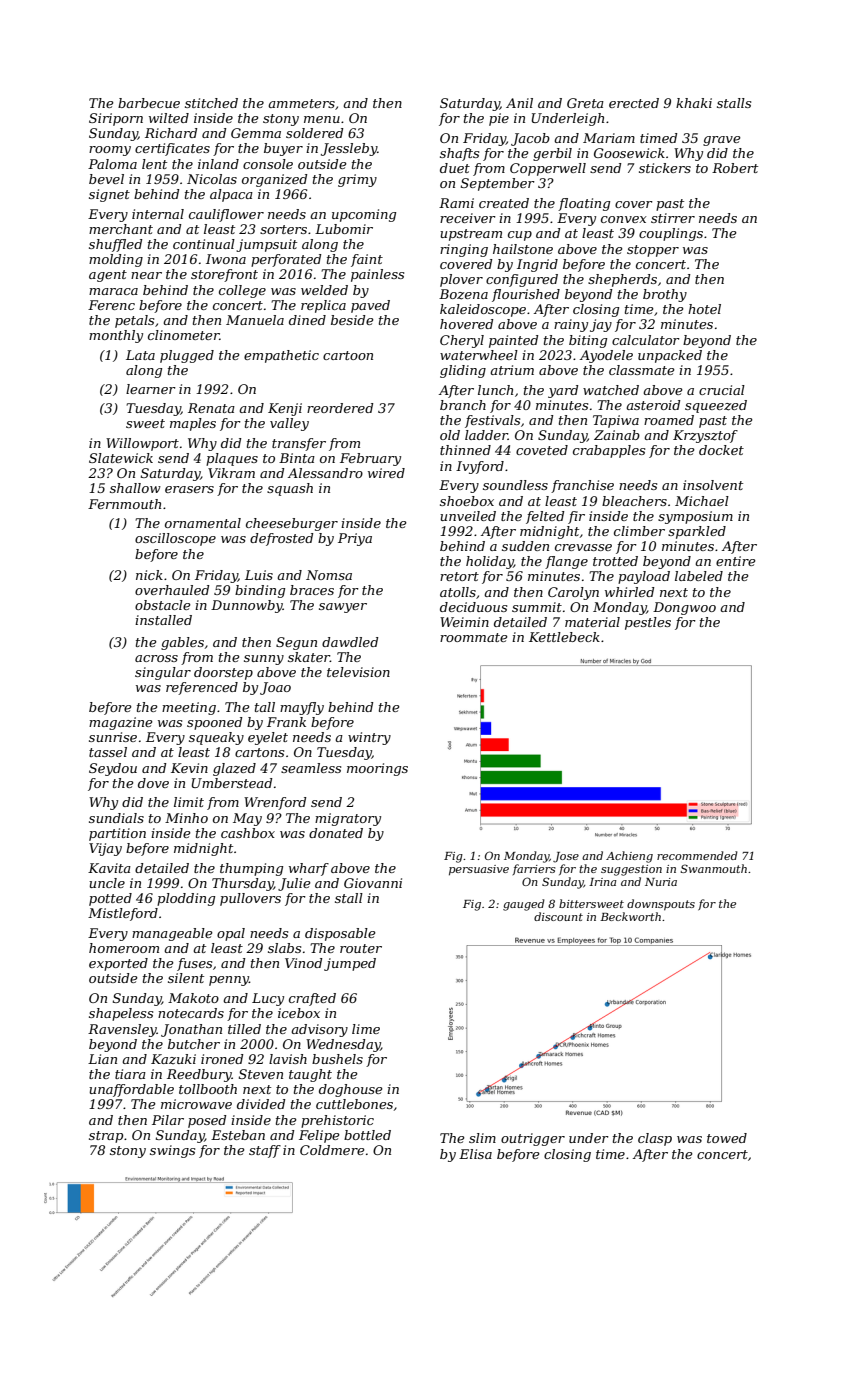 The height and width of the image is (1400, 849). What do you see at coordinates (149, 103) in the image?
I see `barbecue` at bounding box center [149, 103].
